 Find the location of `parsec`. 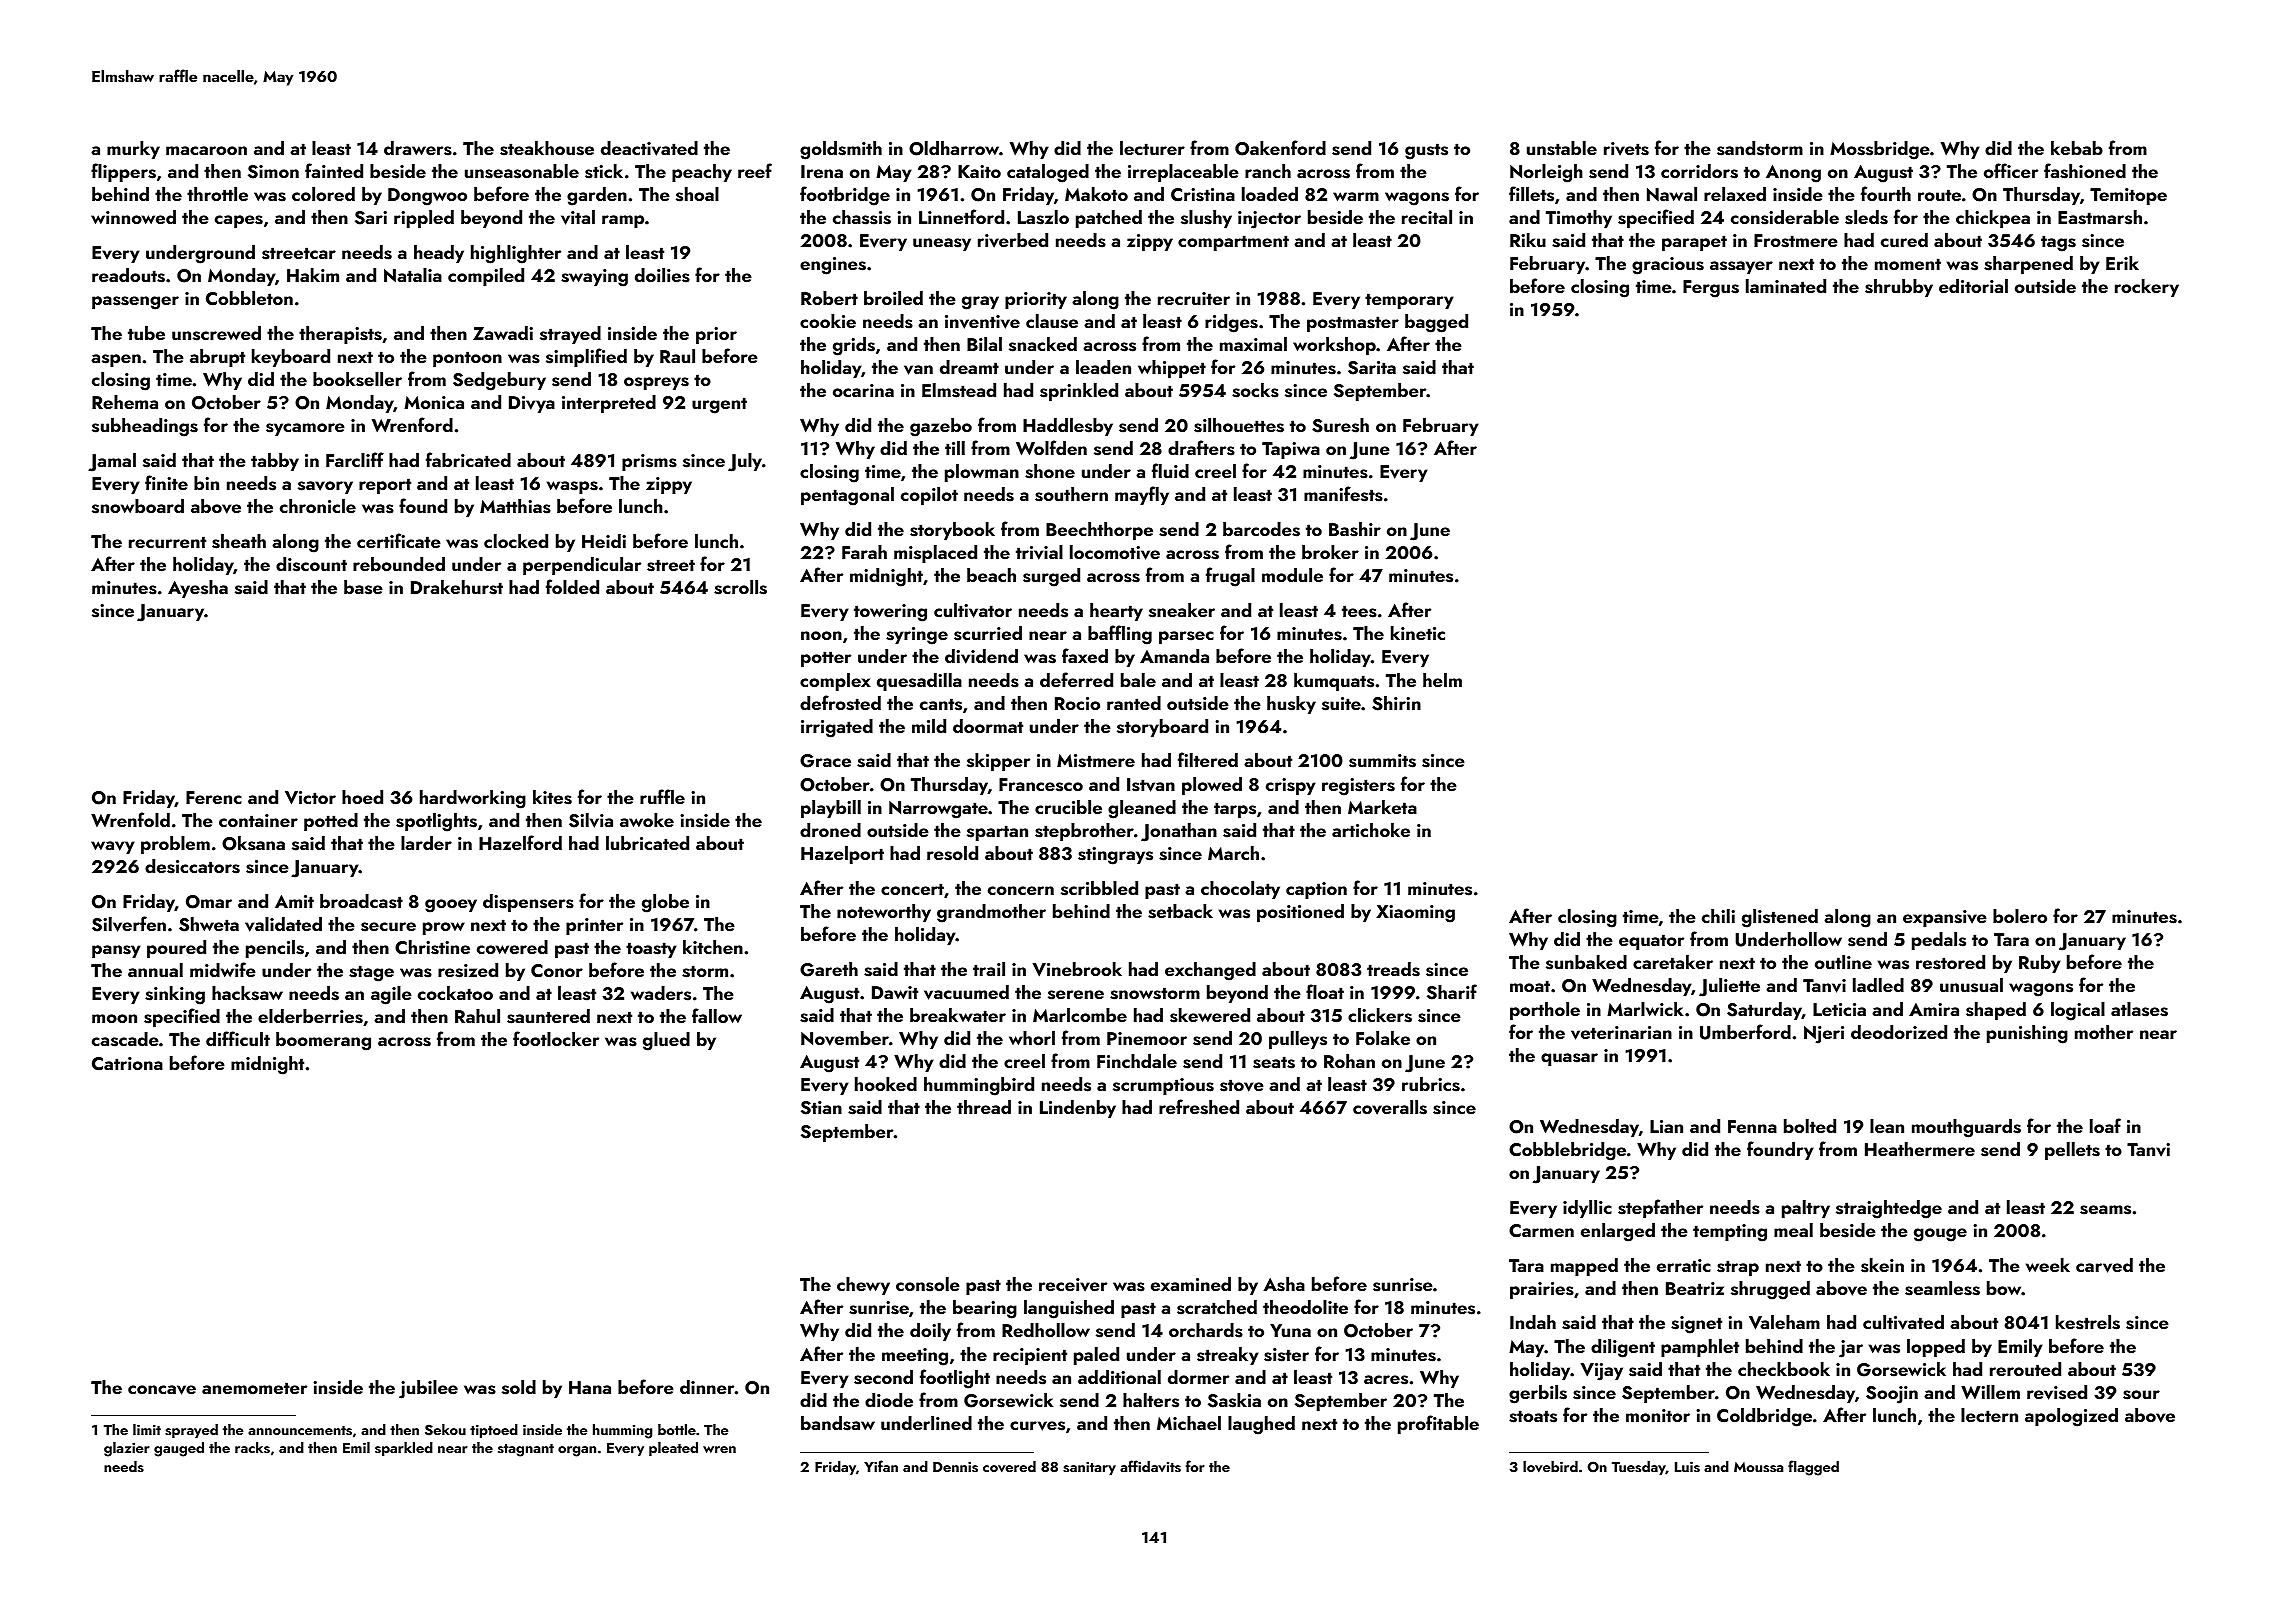

parsec is located at coordinates (1186, 637).
